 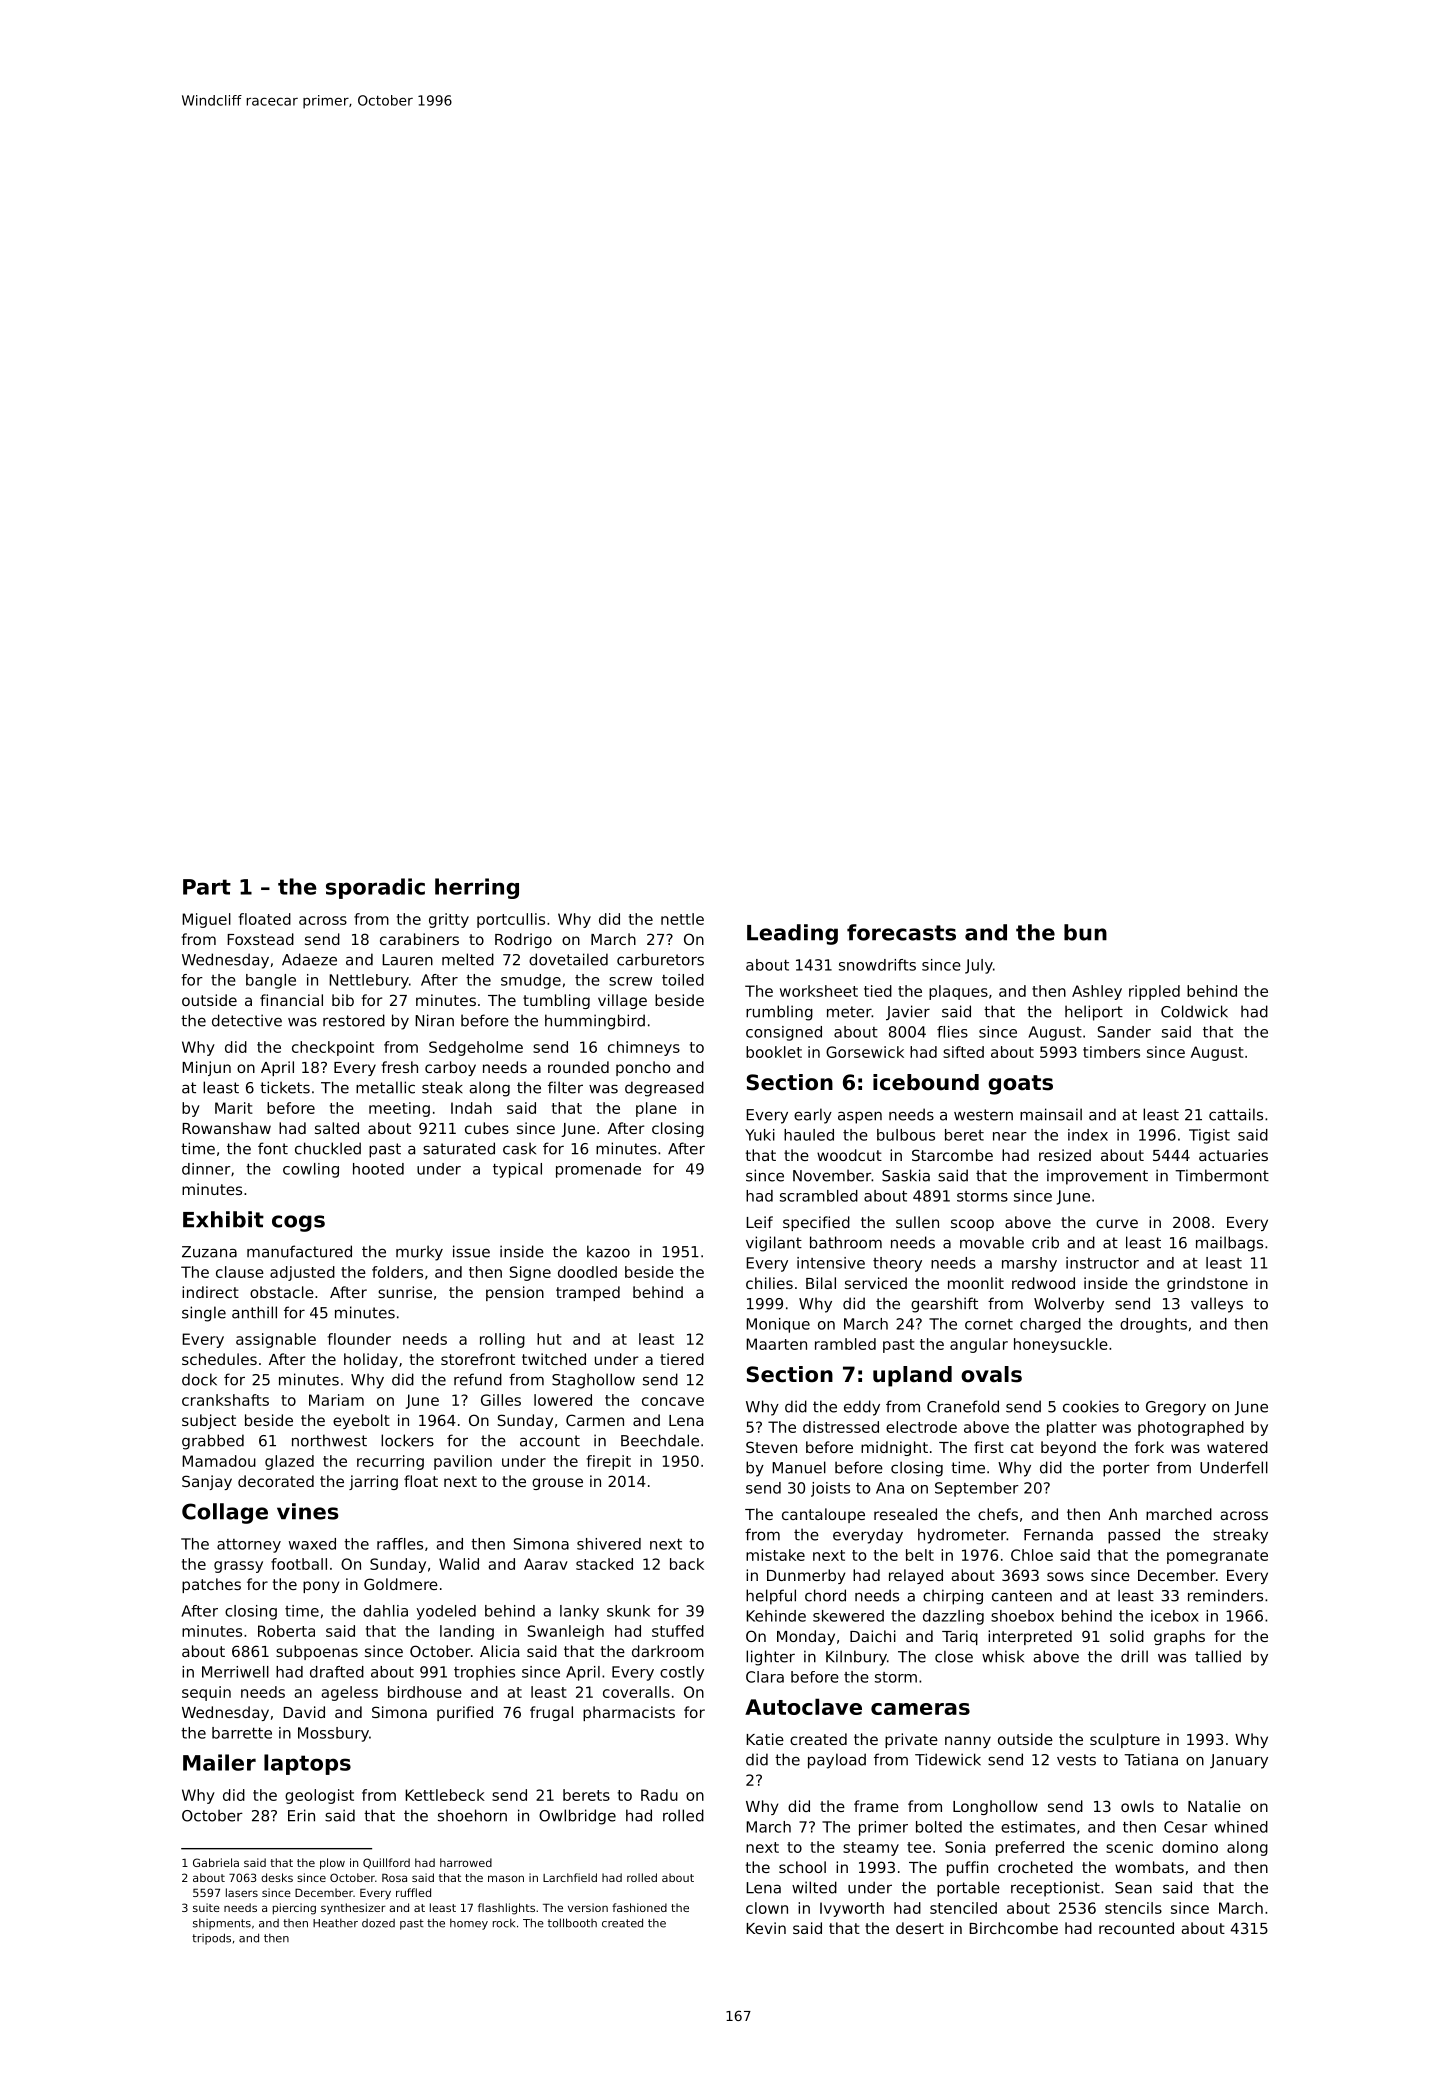 What do you see at coordinates (1003, 1656) in the screenshot?
I see `whisk` at bounding box center [1003, 1656].
